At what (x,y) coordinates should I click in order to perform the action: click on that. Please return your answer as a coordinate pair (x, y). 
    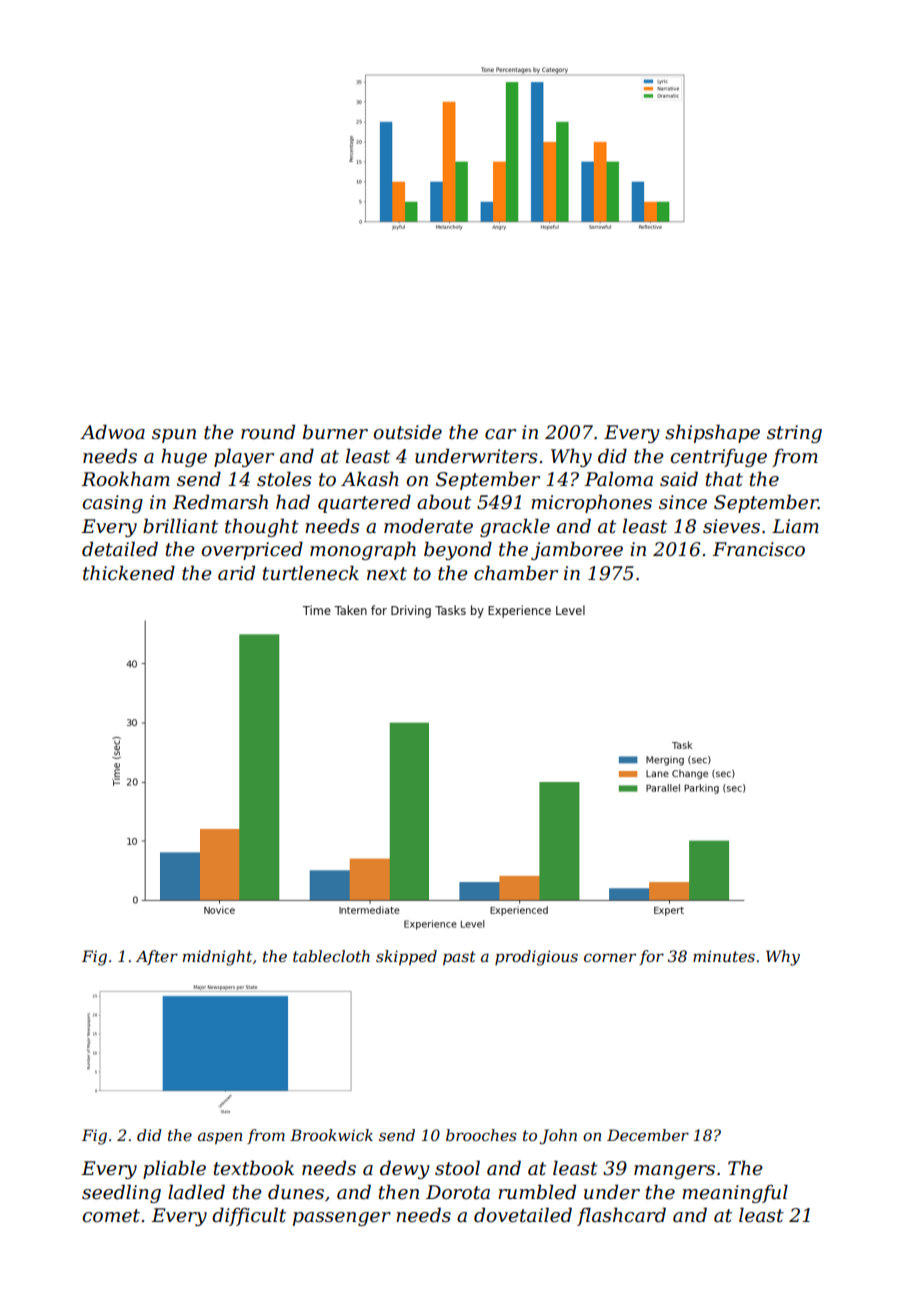
    Looking at the image, I should click on (724, 479).
